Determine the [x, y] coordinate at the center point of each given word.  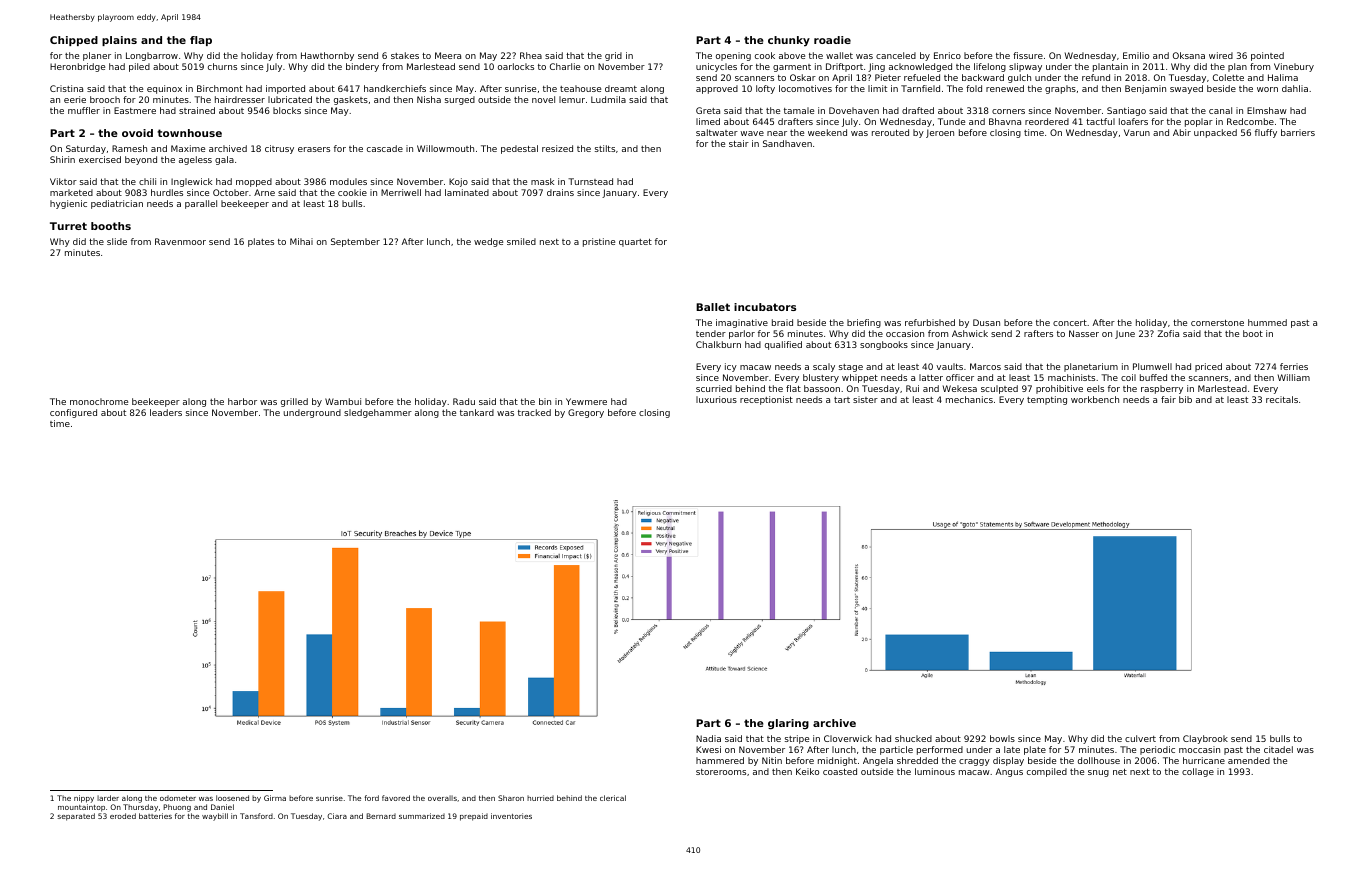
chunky [789, 41]
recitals [1282, 399]
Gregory [586, 413]
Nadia [708, 738]
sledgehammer [378, 413]
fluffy [1266, 133]
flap [201, 41]
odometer [178, 798]
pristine [599, 242]
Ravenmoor [180, 241]
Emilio [1136, 55]
